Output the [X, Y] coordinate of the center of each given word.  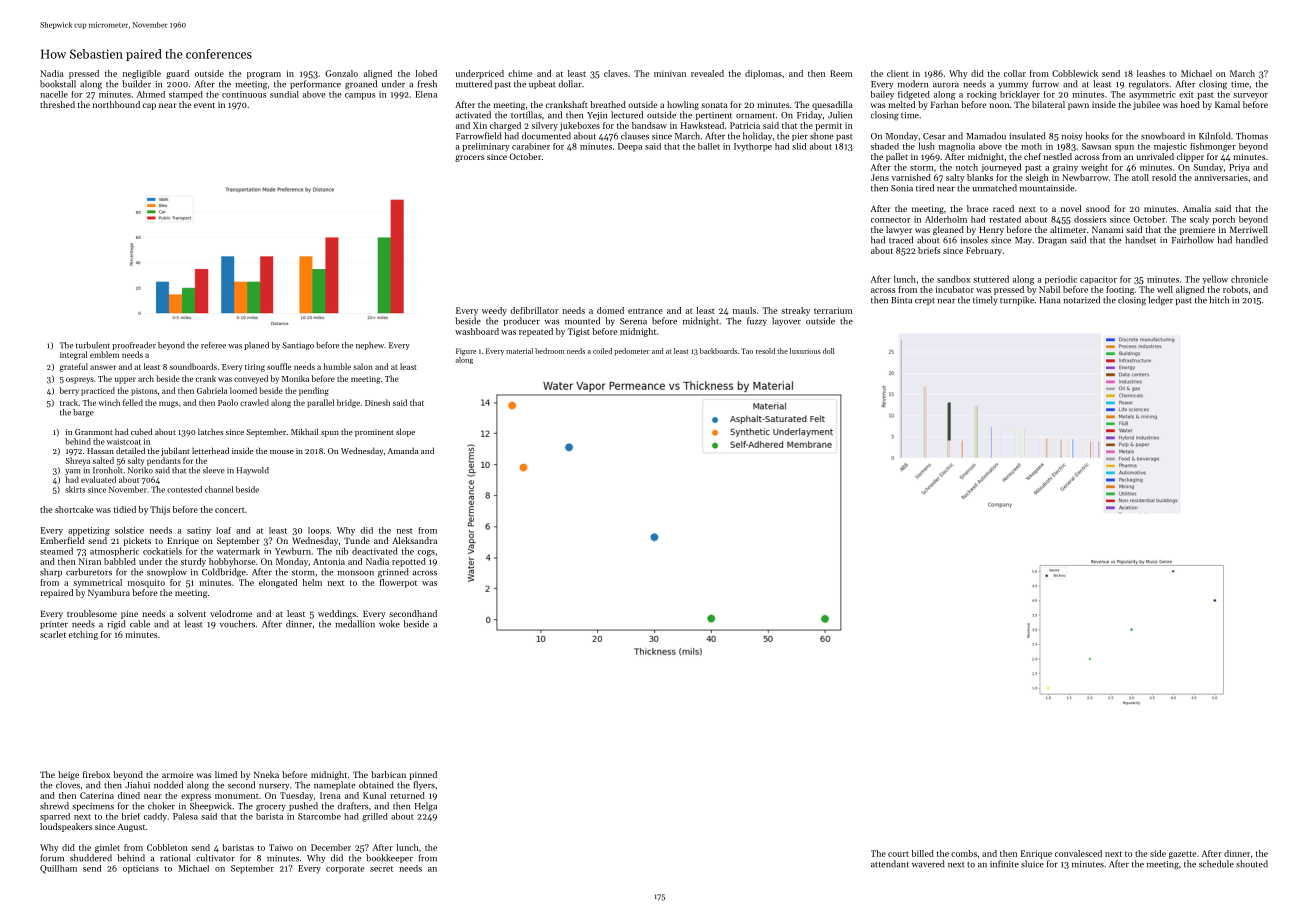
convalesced [1078, 853]
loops [318, 531]
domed [610, 310]
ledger [1160, 301]
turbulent [93, 345]
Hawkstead [702, 125]
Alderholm [946, 219]
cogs [426, 553]
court [898, 854]
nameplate [335, 785]
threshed [57, 104]
